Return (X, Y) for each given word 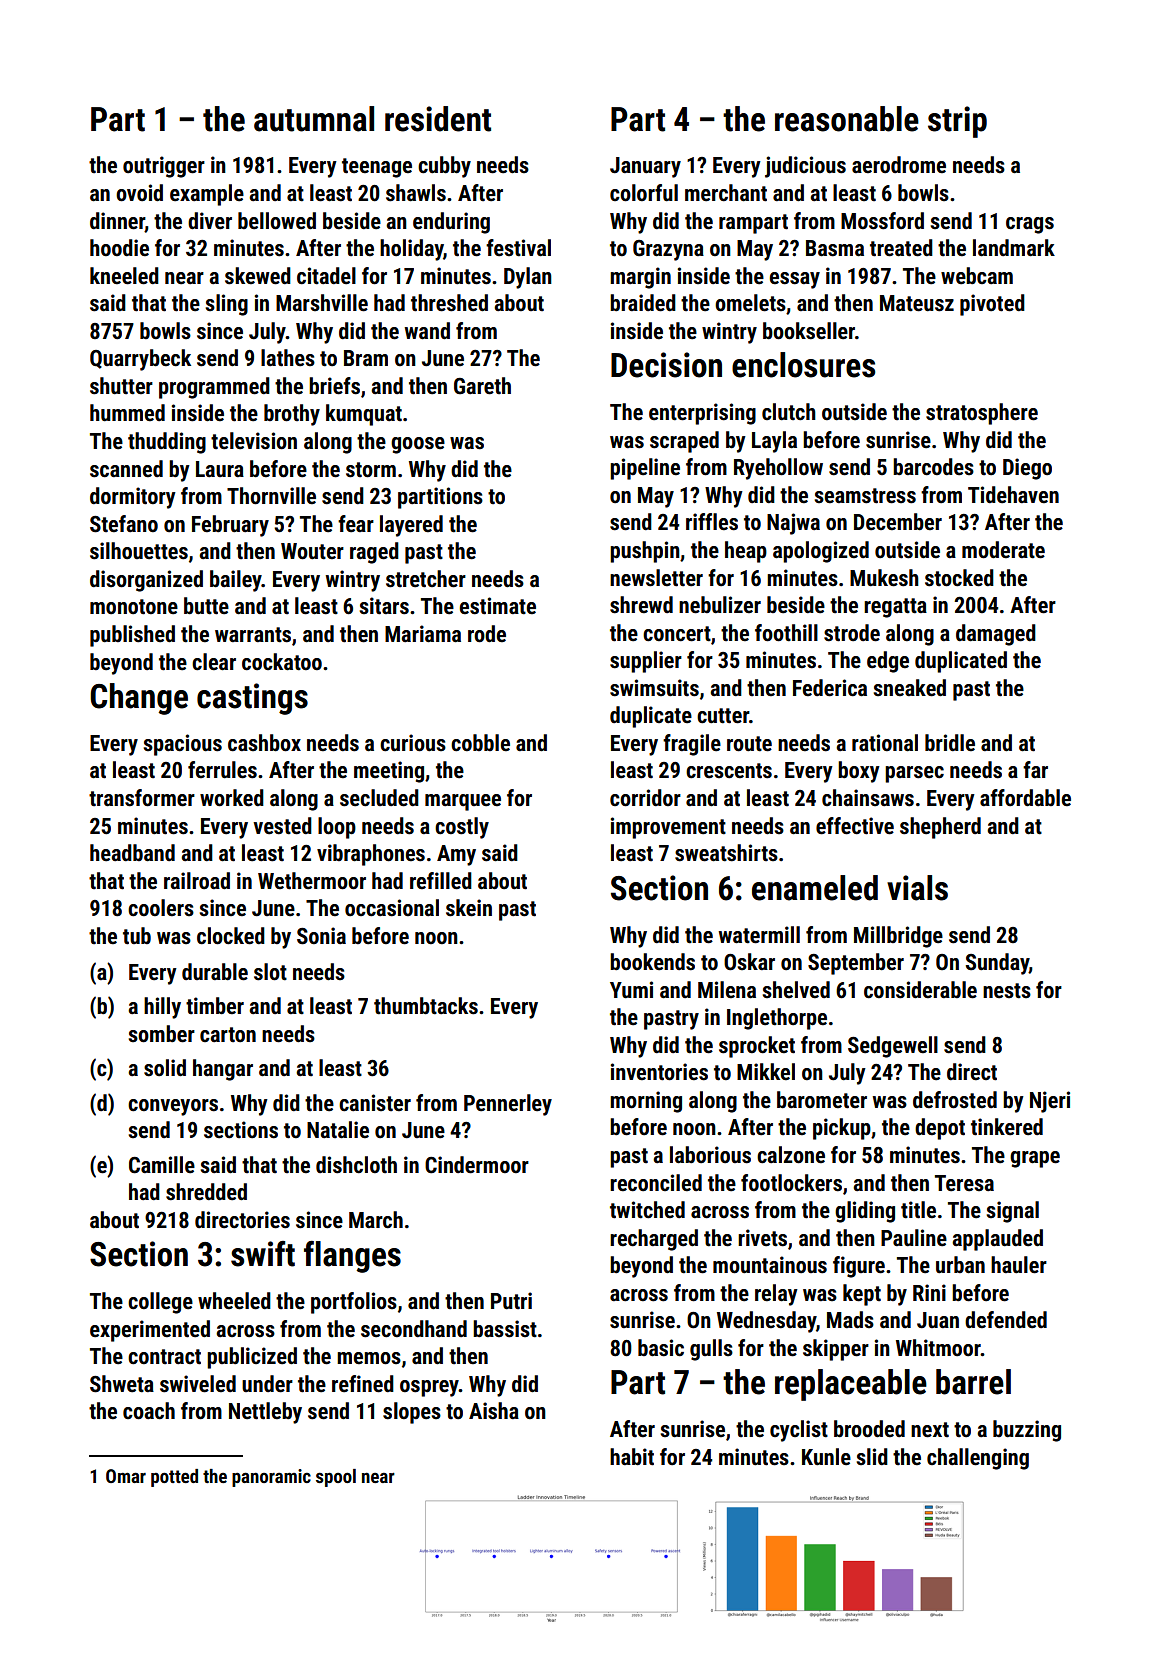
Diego (1027, 469)
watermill (759, 935)
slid (872, 1457)
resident (438, 119)
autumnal (314, 119)
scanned (126, 469)
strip (957, 122)
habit (632, 1457)
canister (375, 1103)
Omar (126, 1476)
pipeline (645, 469)
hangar (223, 1070)
